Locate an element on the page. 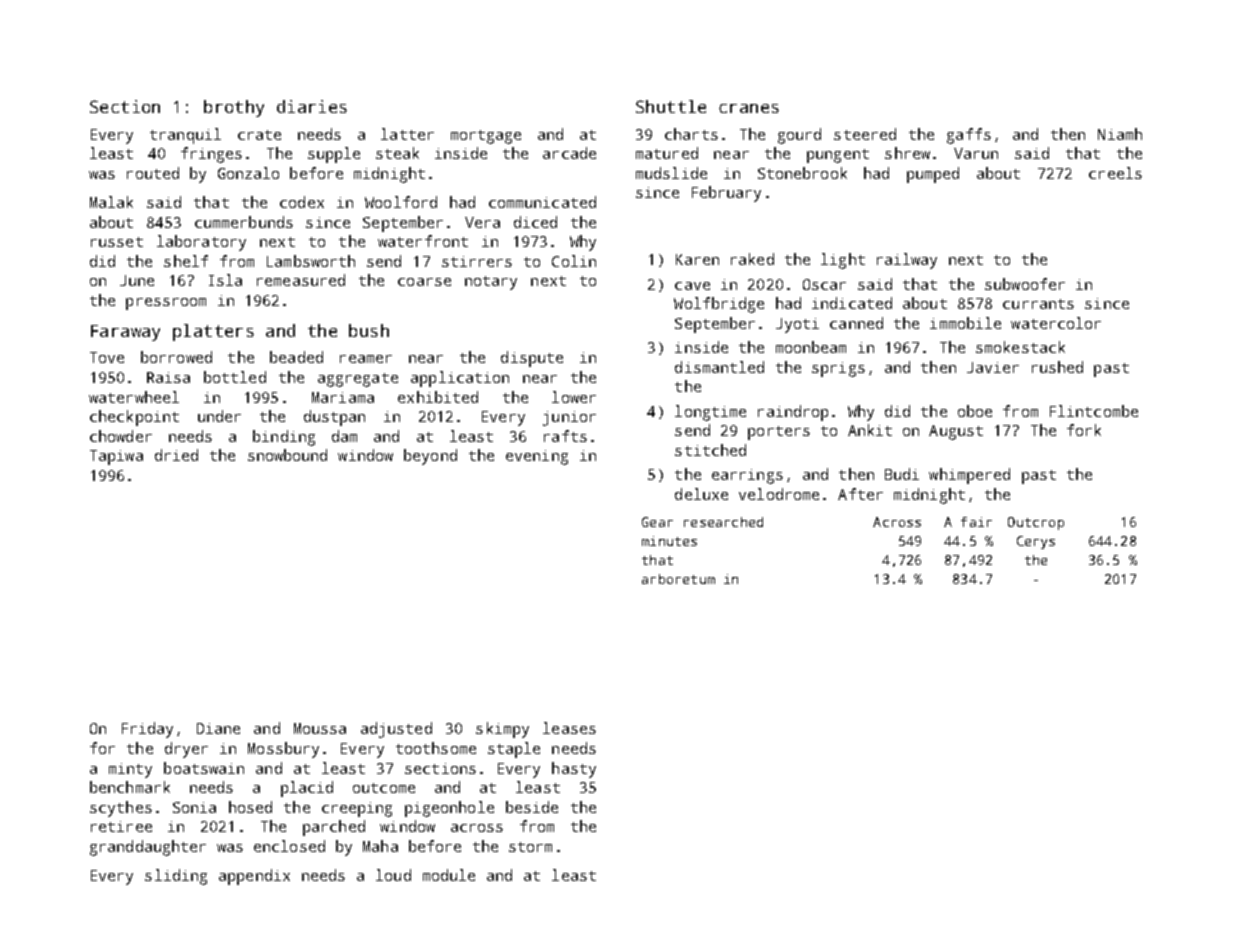 The width and height of the page is (1233, 952). Gonzalo is located at coordinates (248, 173).
